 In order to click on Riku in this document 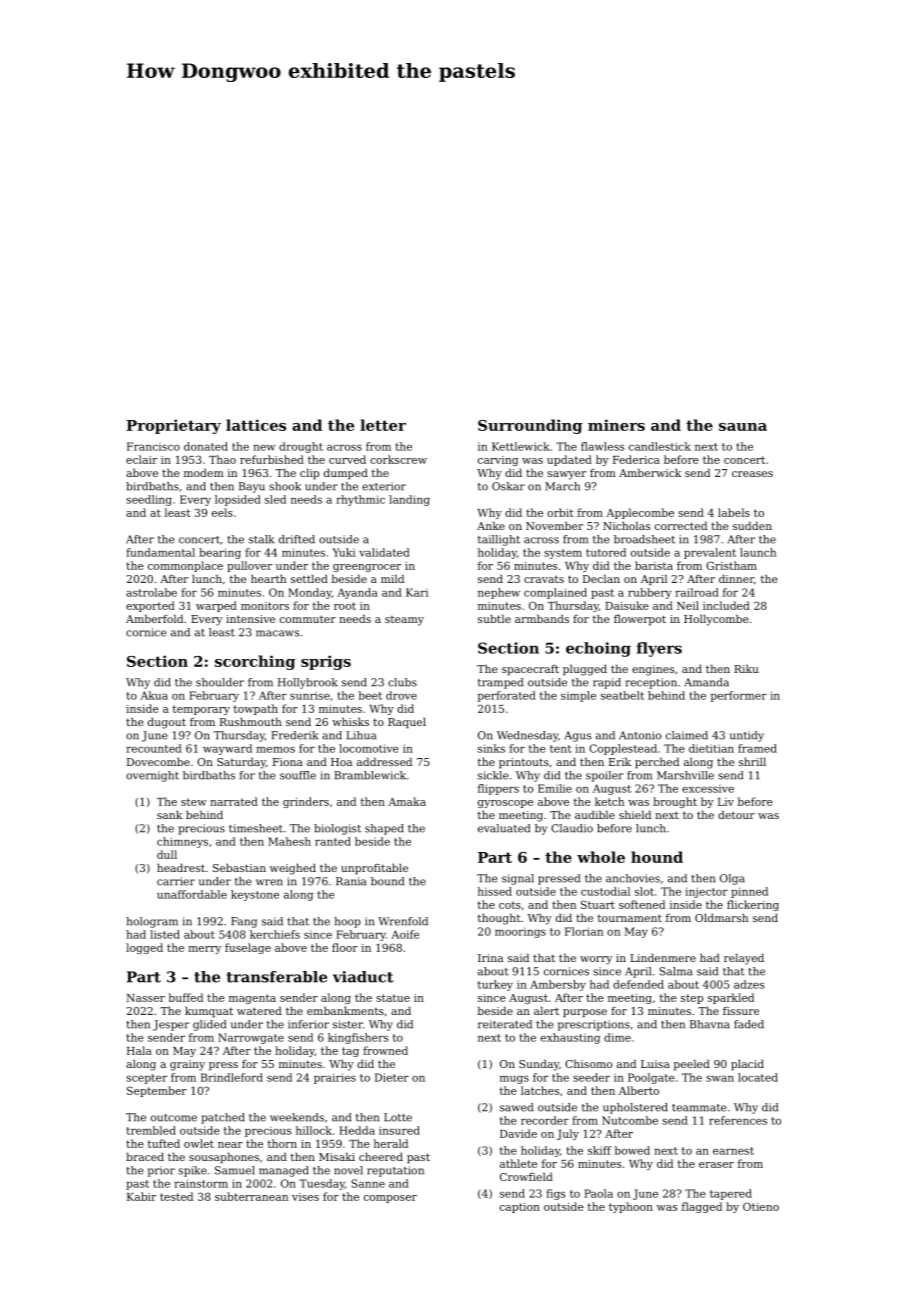, I will do `click(746, 668)`.
